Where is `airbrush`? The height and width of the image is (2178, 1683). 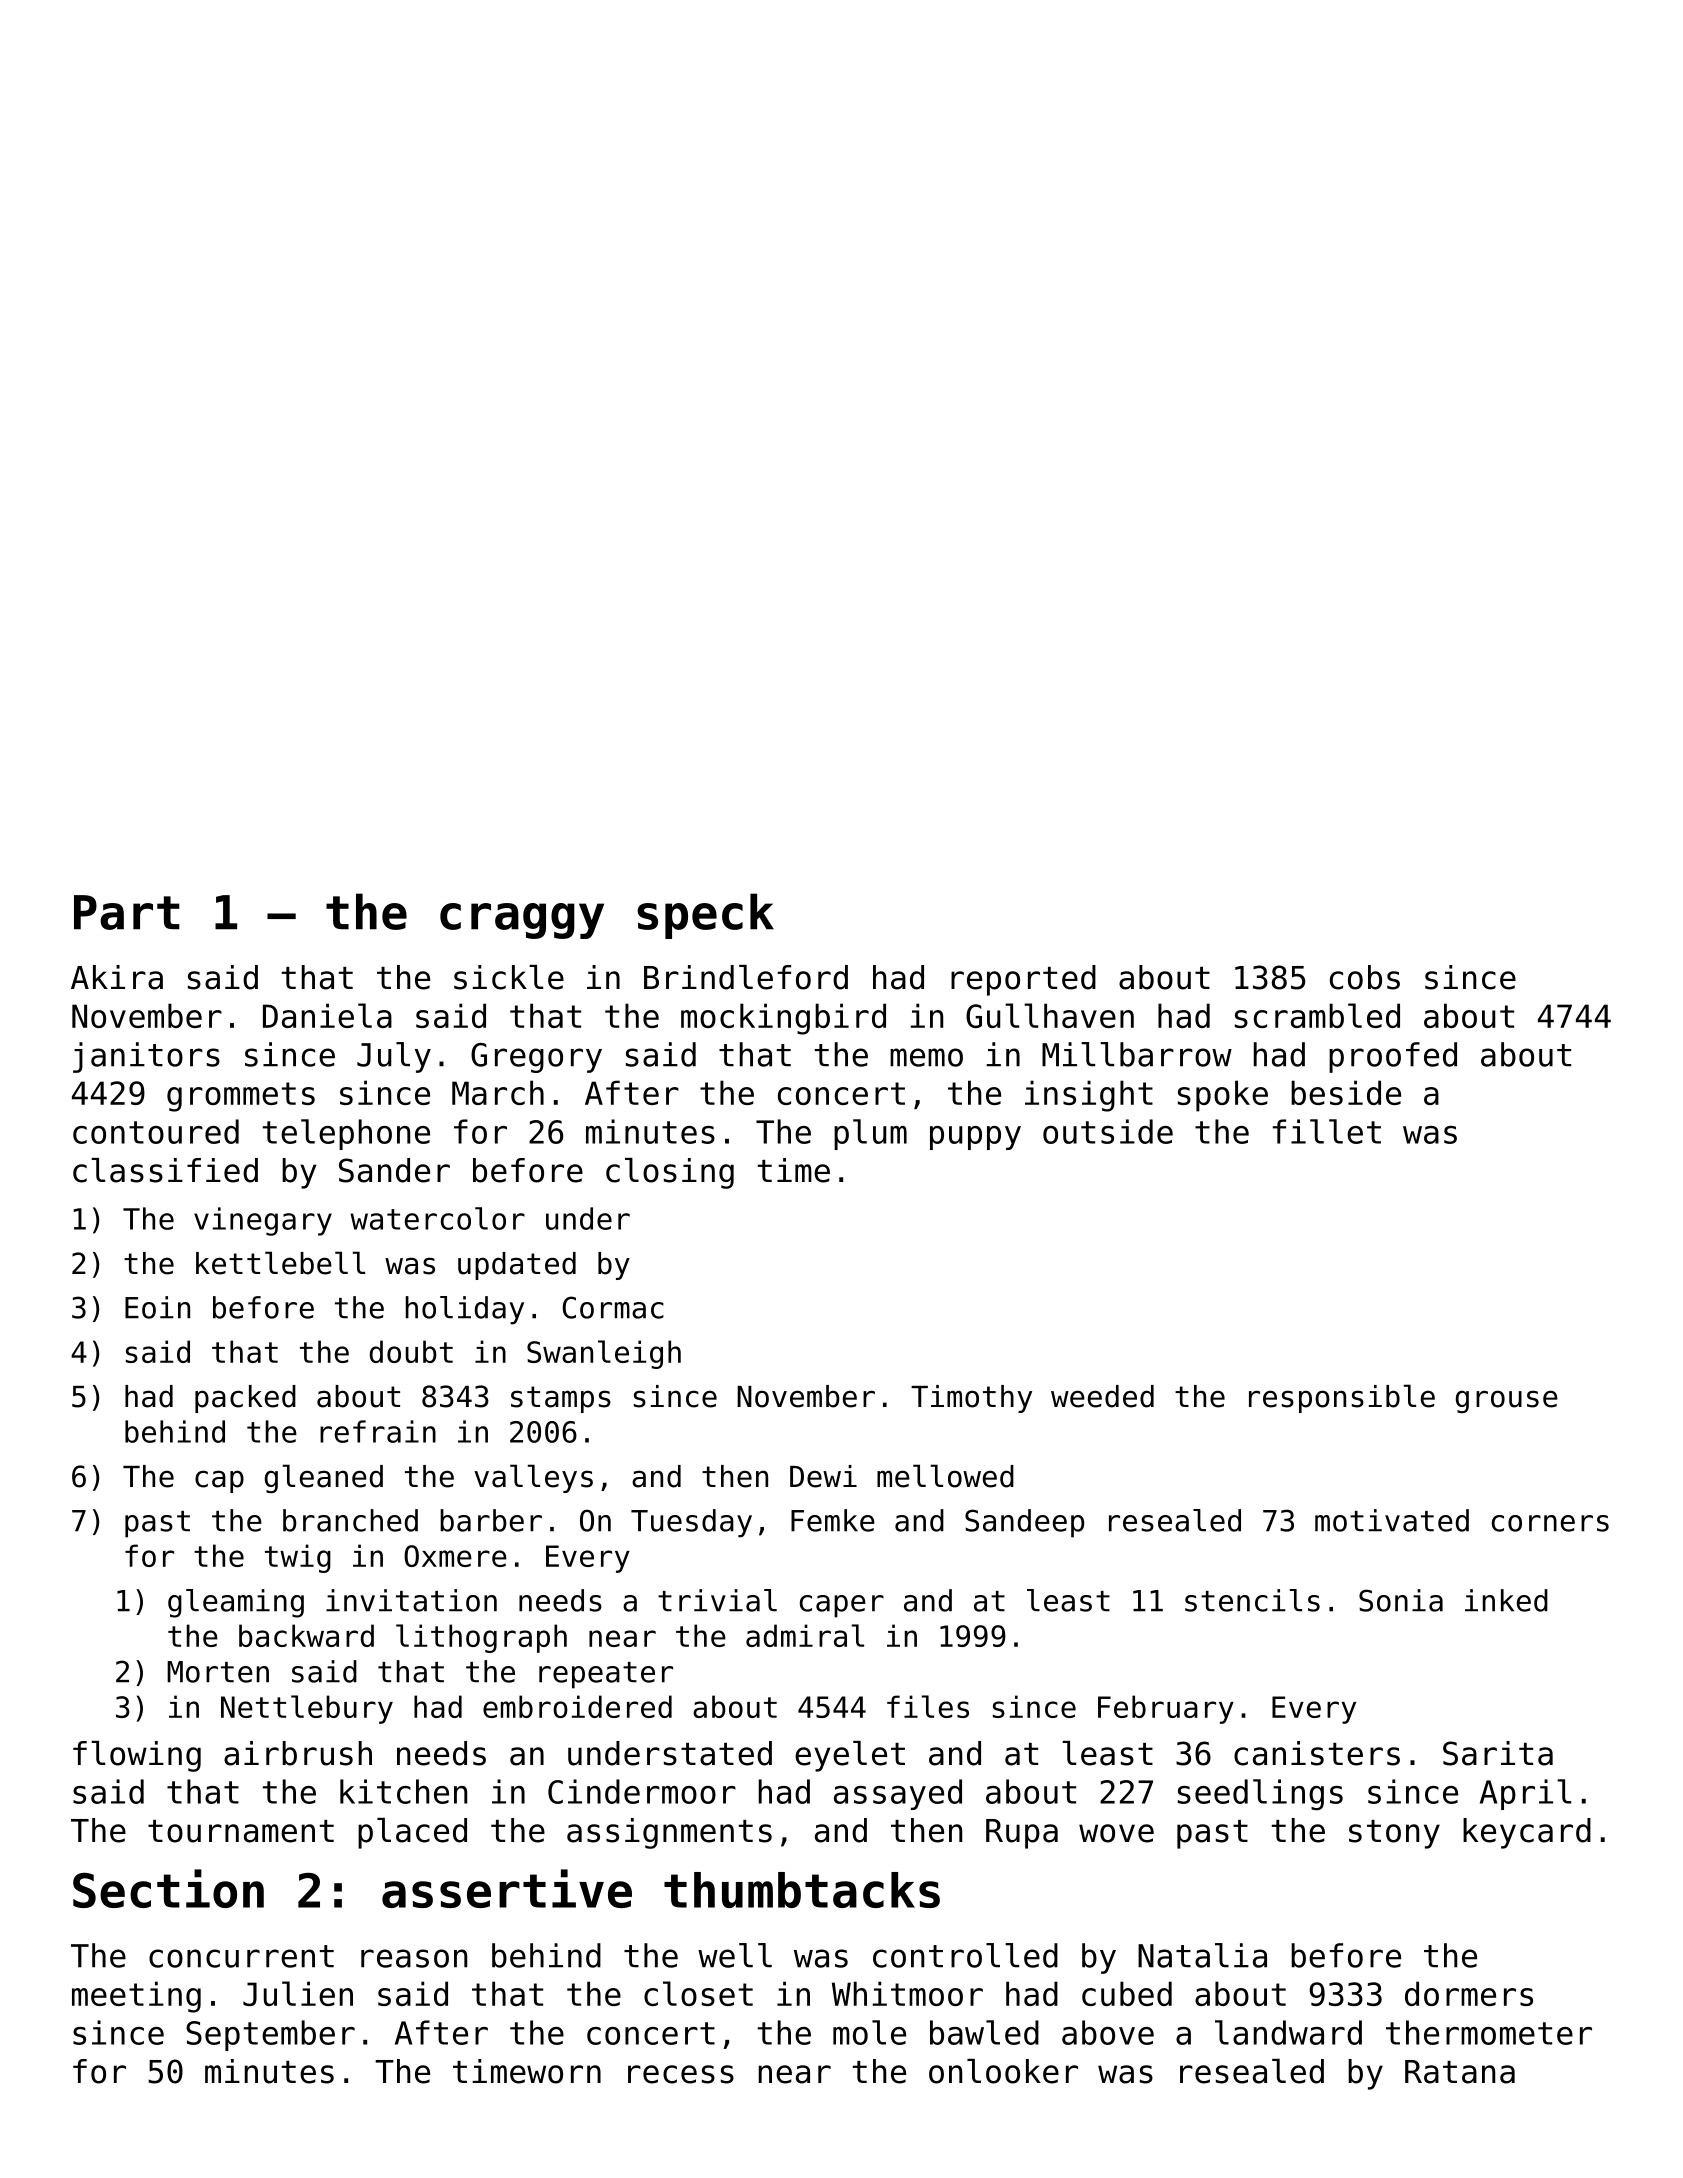 airbrush is located at coordinates (298, 1753).
